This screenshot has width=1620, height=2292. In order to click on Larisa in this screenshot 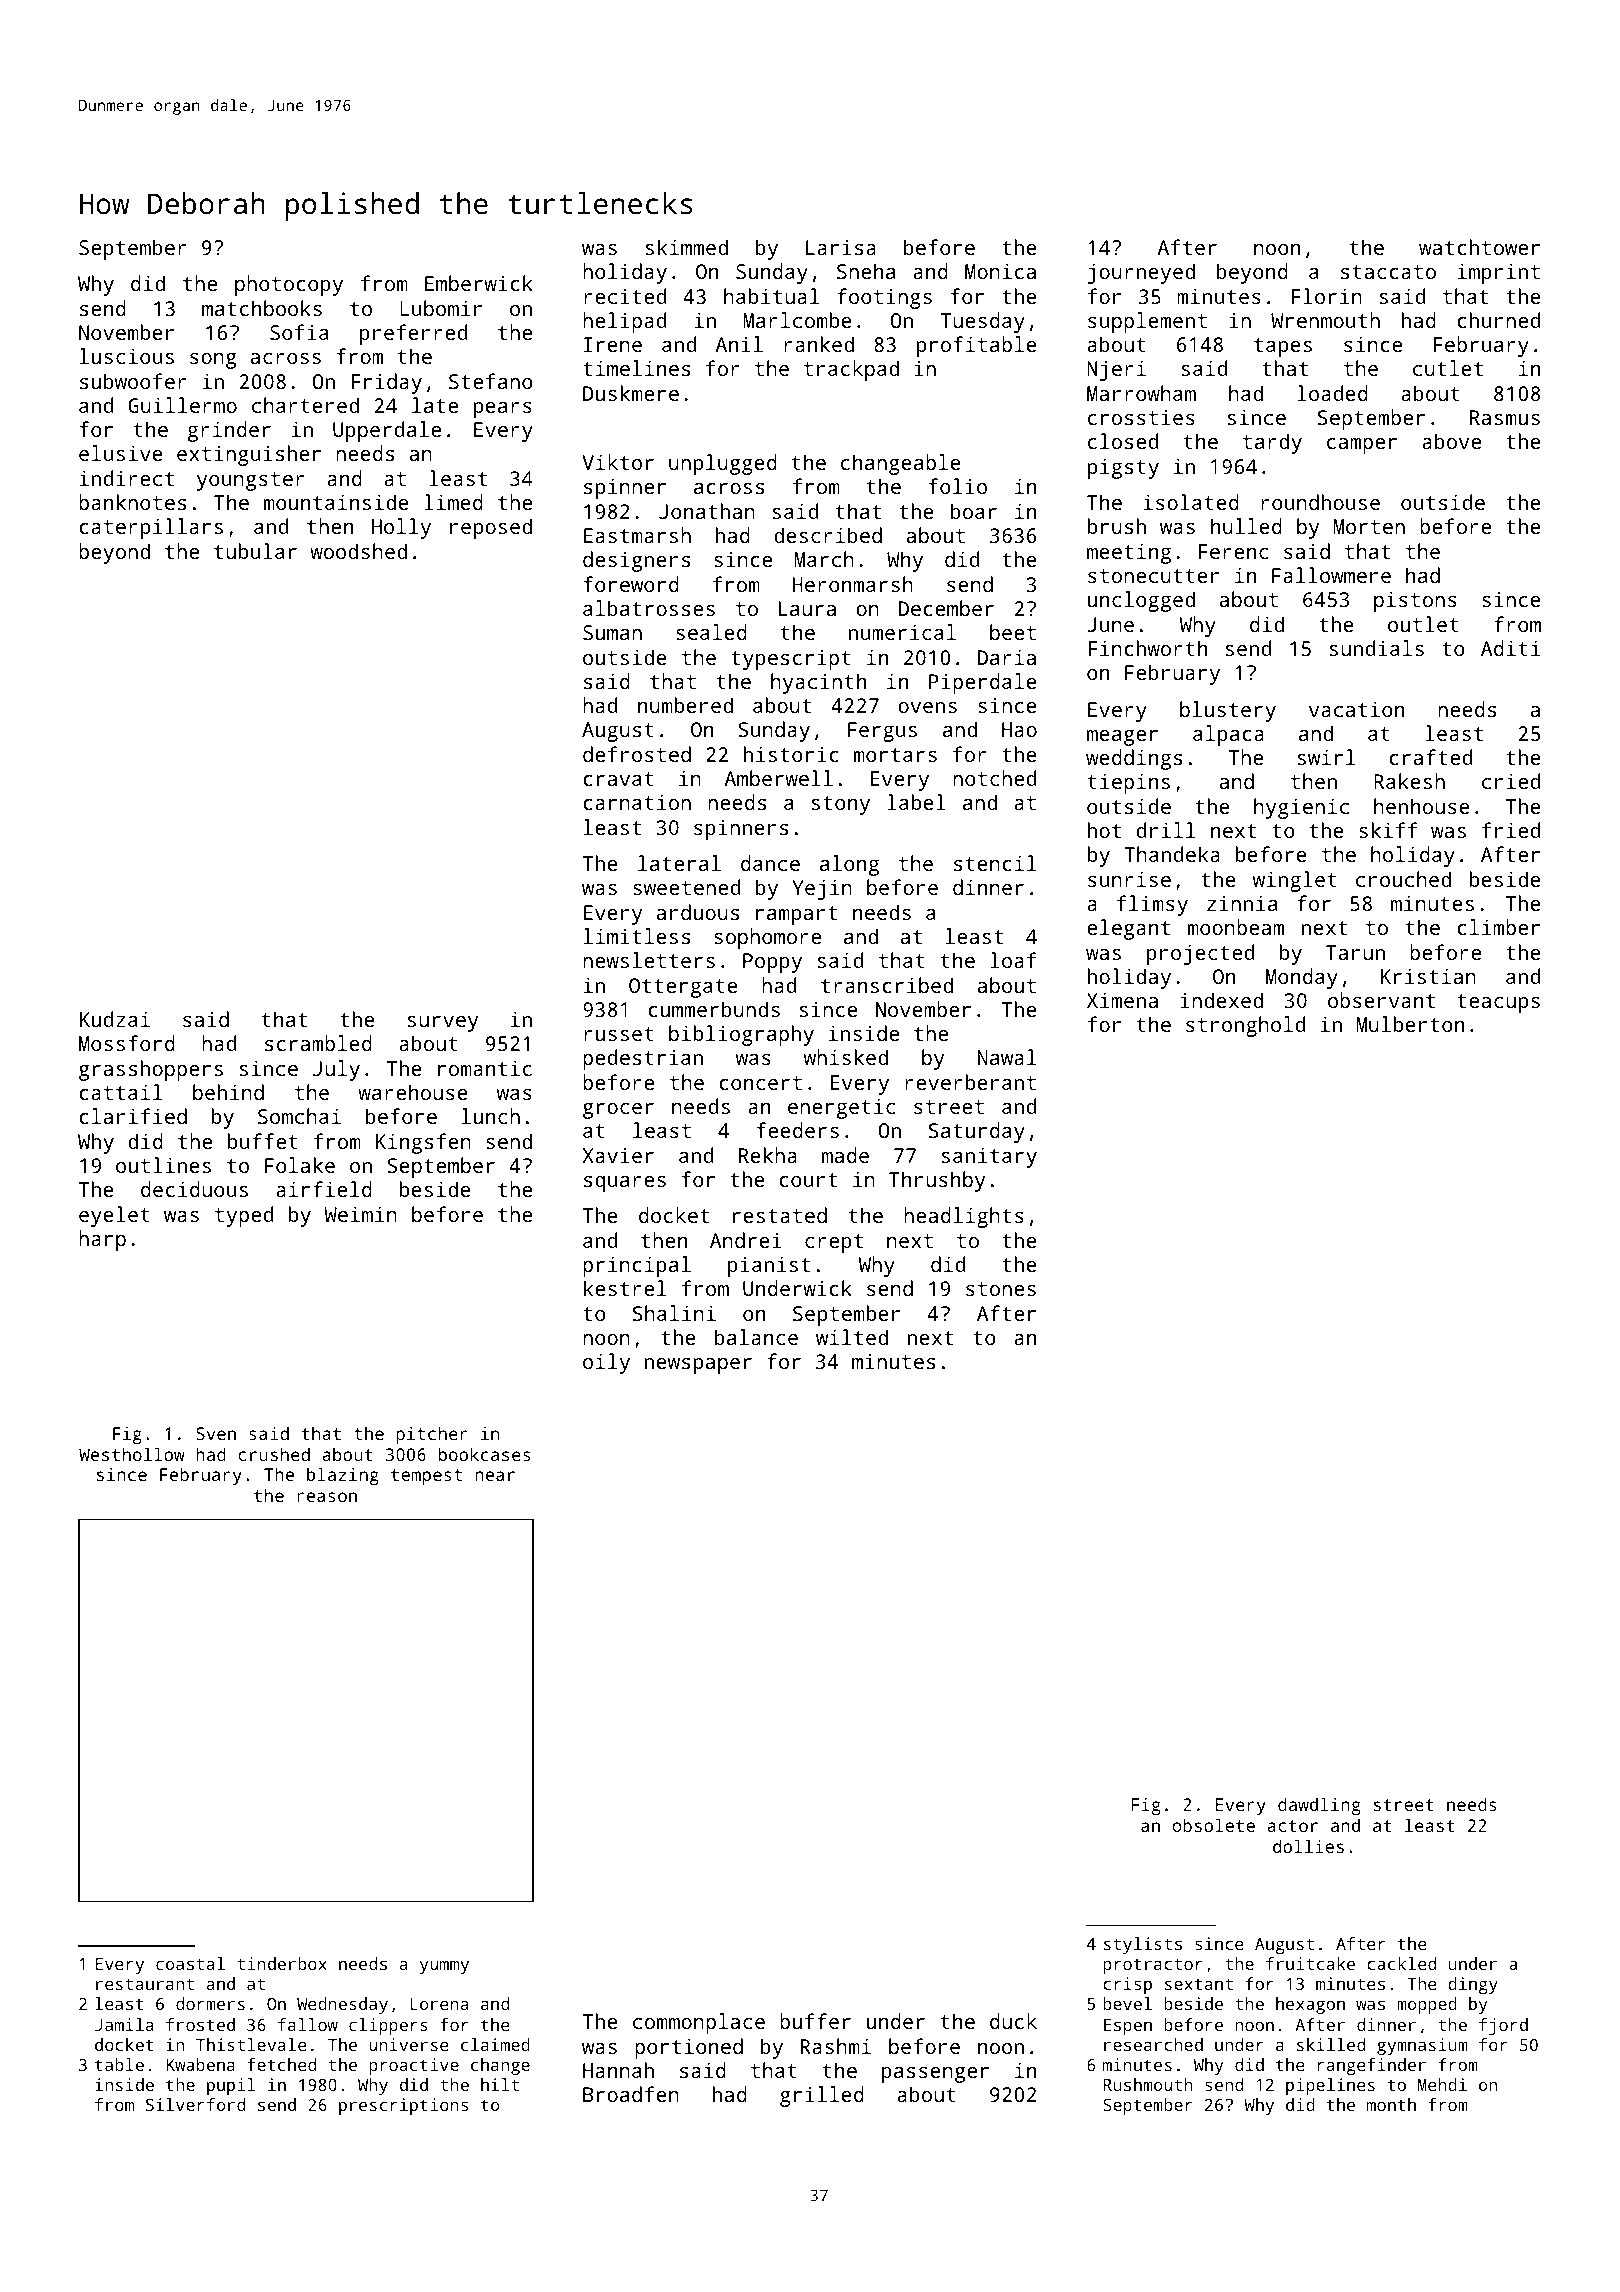, I will do `click(841, 247)`.
